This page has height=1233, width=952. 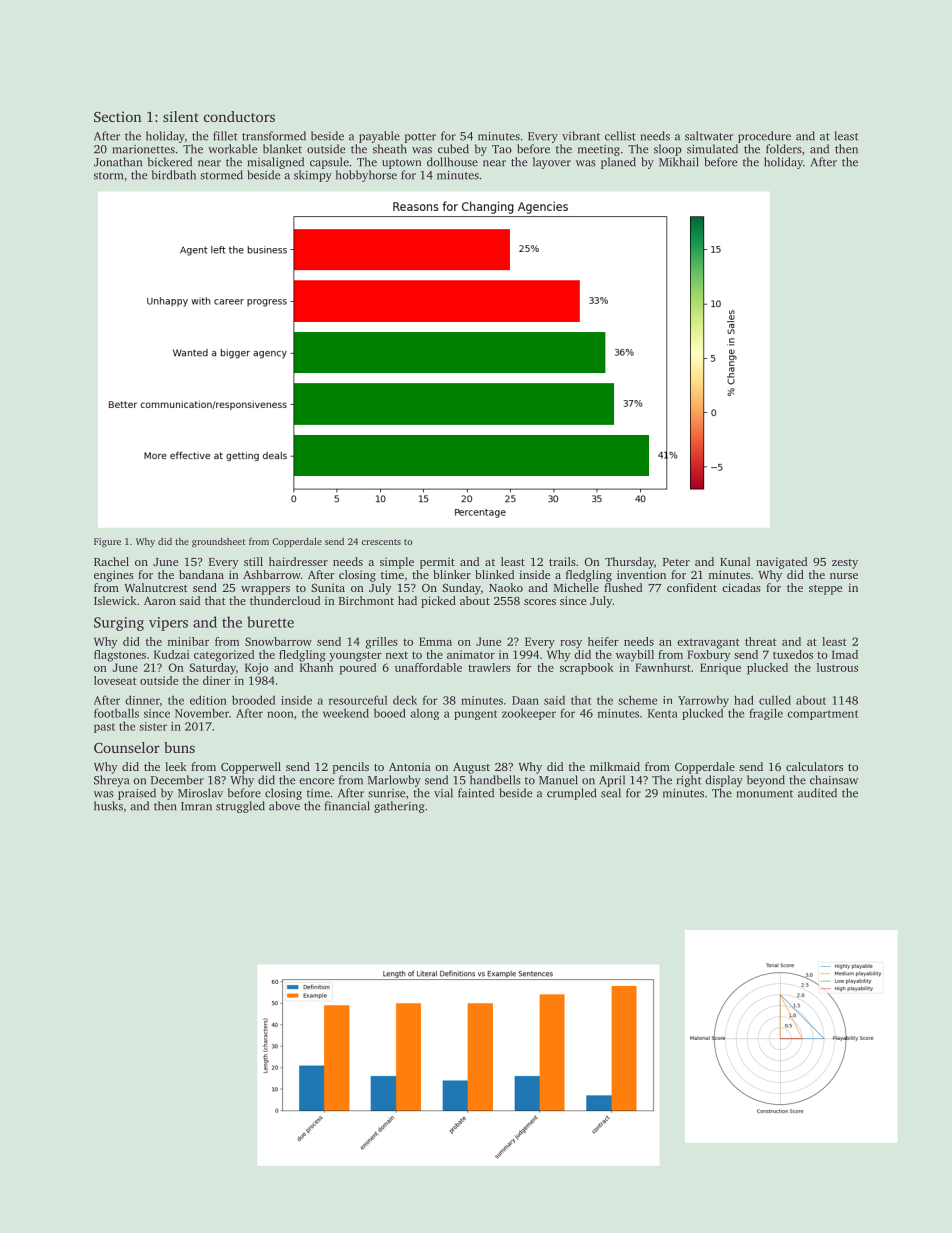 I want to click on gathering, so click(x=399, y=807).
